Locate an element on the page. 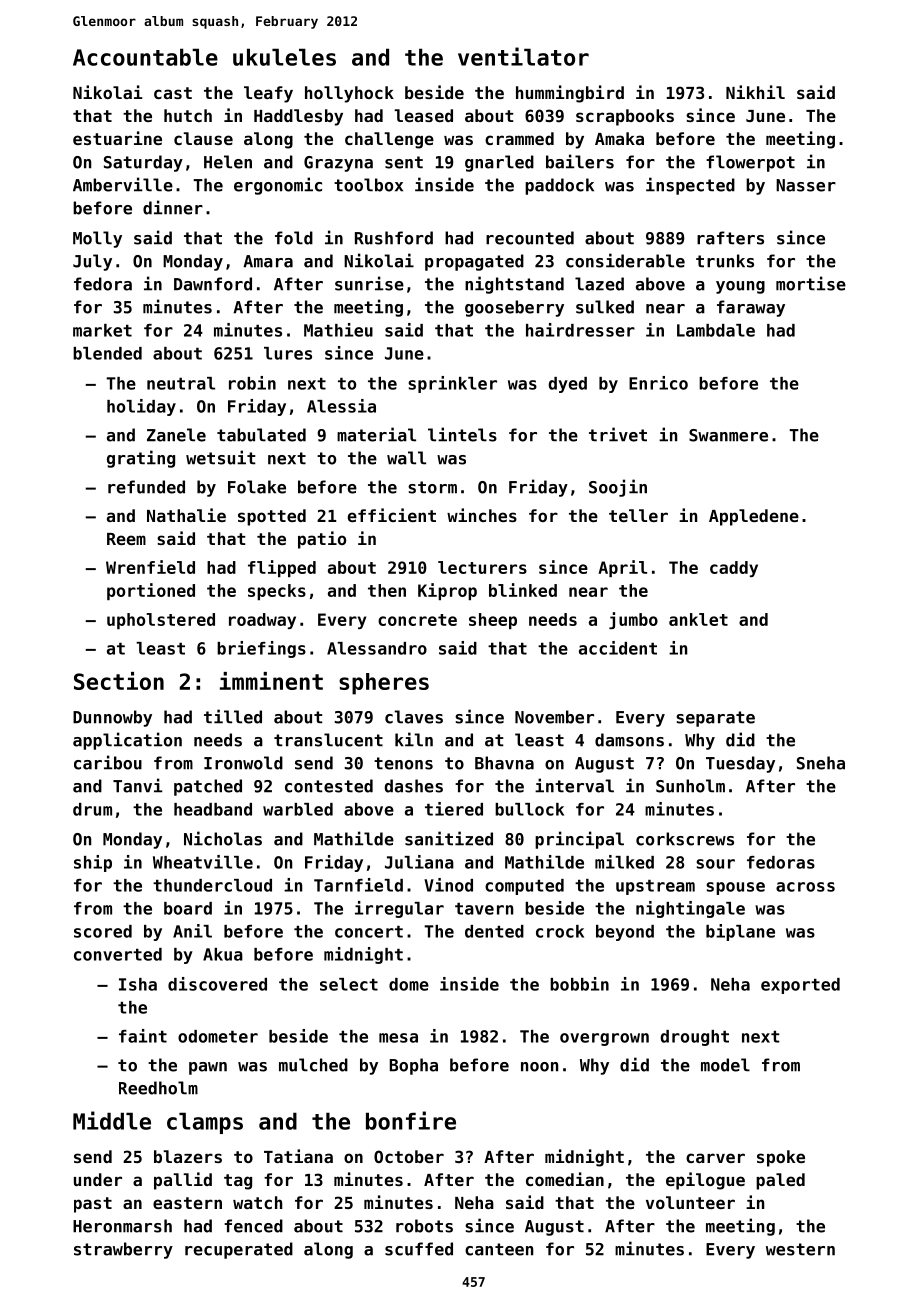 The width and height of the image is (924, 1308). blazers is located at coordinates (188, 1156).
